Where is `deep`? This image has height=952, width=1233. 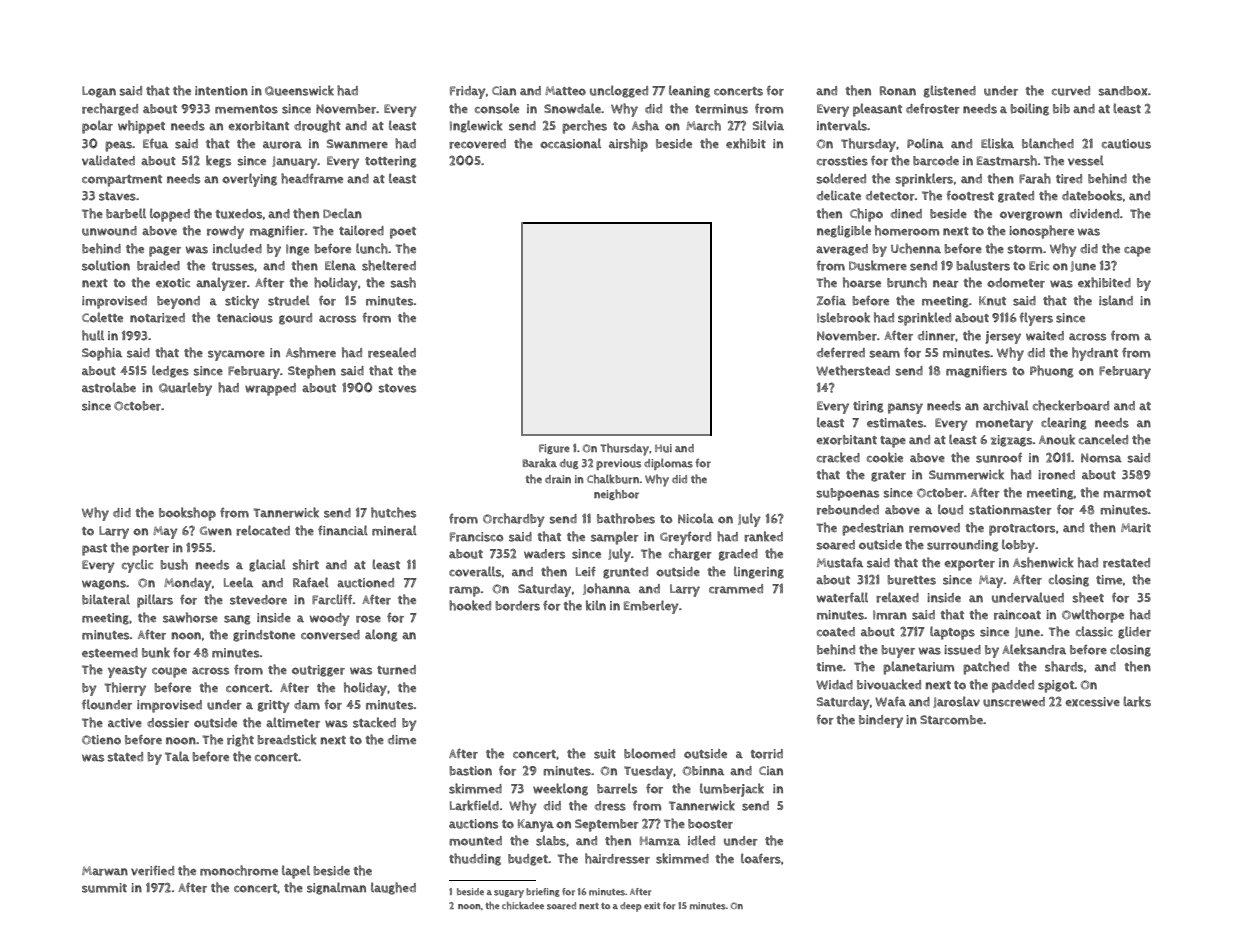 deep is located at coordinates (631, 907).
